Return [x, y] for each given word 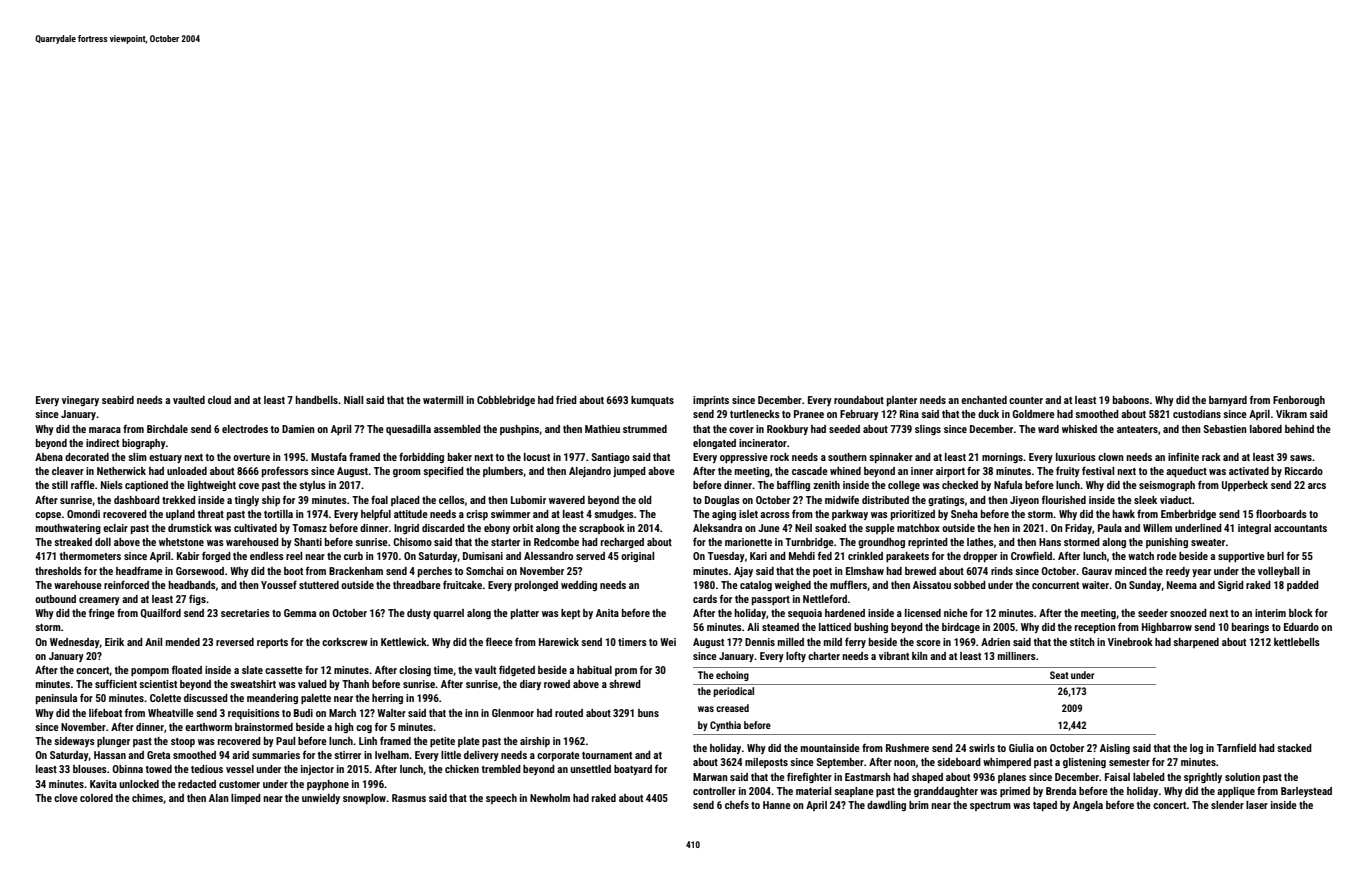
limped [246, 799]
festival [1098, 470]
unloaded [187, 471]
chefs [737, 805]
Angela [1088, 806]
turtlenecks [755, 414]
